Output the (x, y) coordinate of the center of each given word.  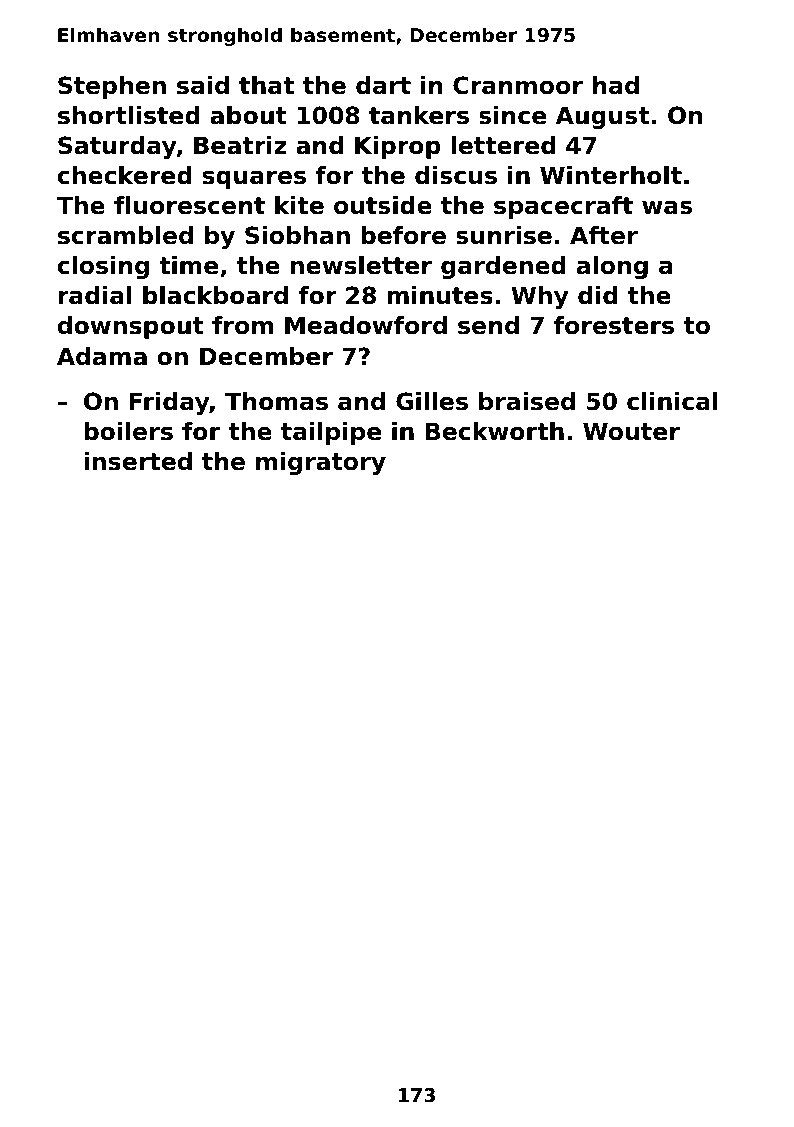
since (512, 115)
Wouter (631, 431)
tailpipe (331, 433)
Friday (169, 403)
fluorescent (189, 205)
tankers (419, 115)
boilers (128, 431)
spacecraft (563, 207)
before (403, 235)
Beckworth (495, 431)
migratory (321, 463)
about (248, 115)
